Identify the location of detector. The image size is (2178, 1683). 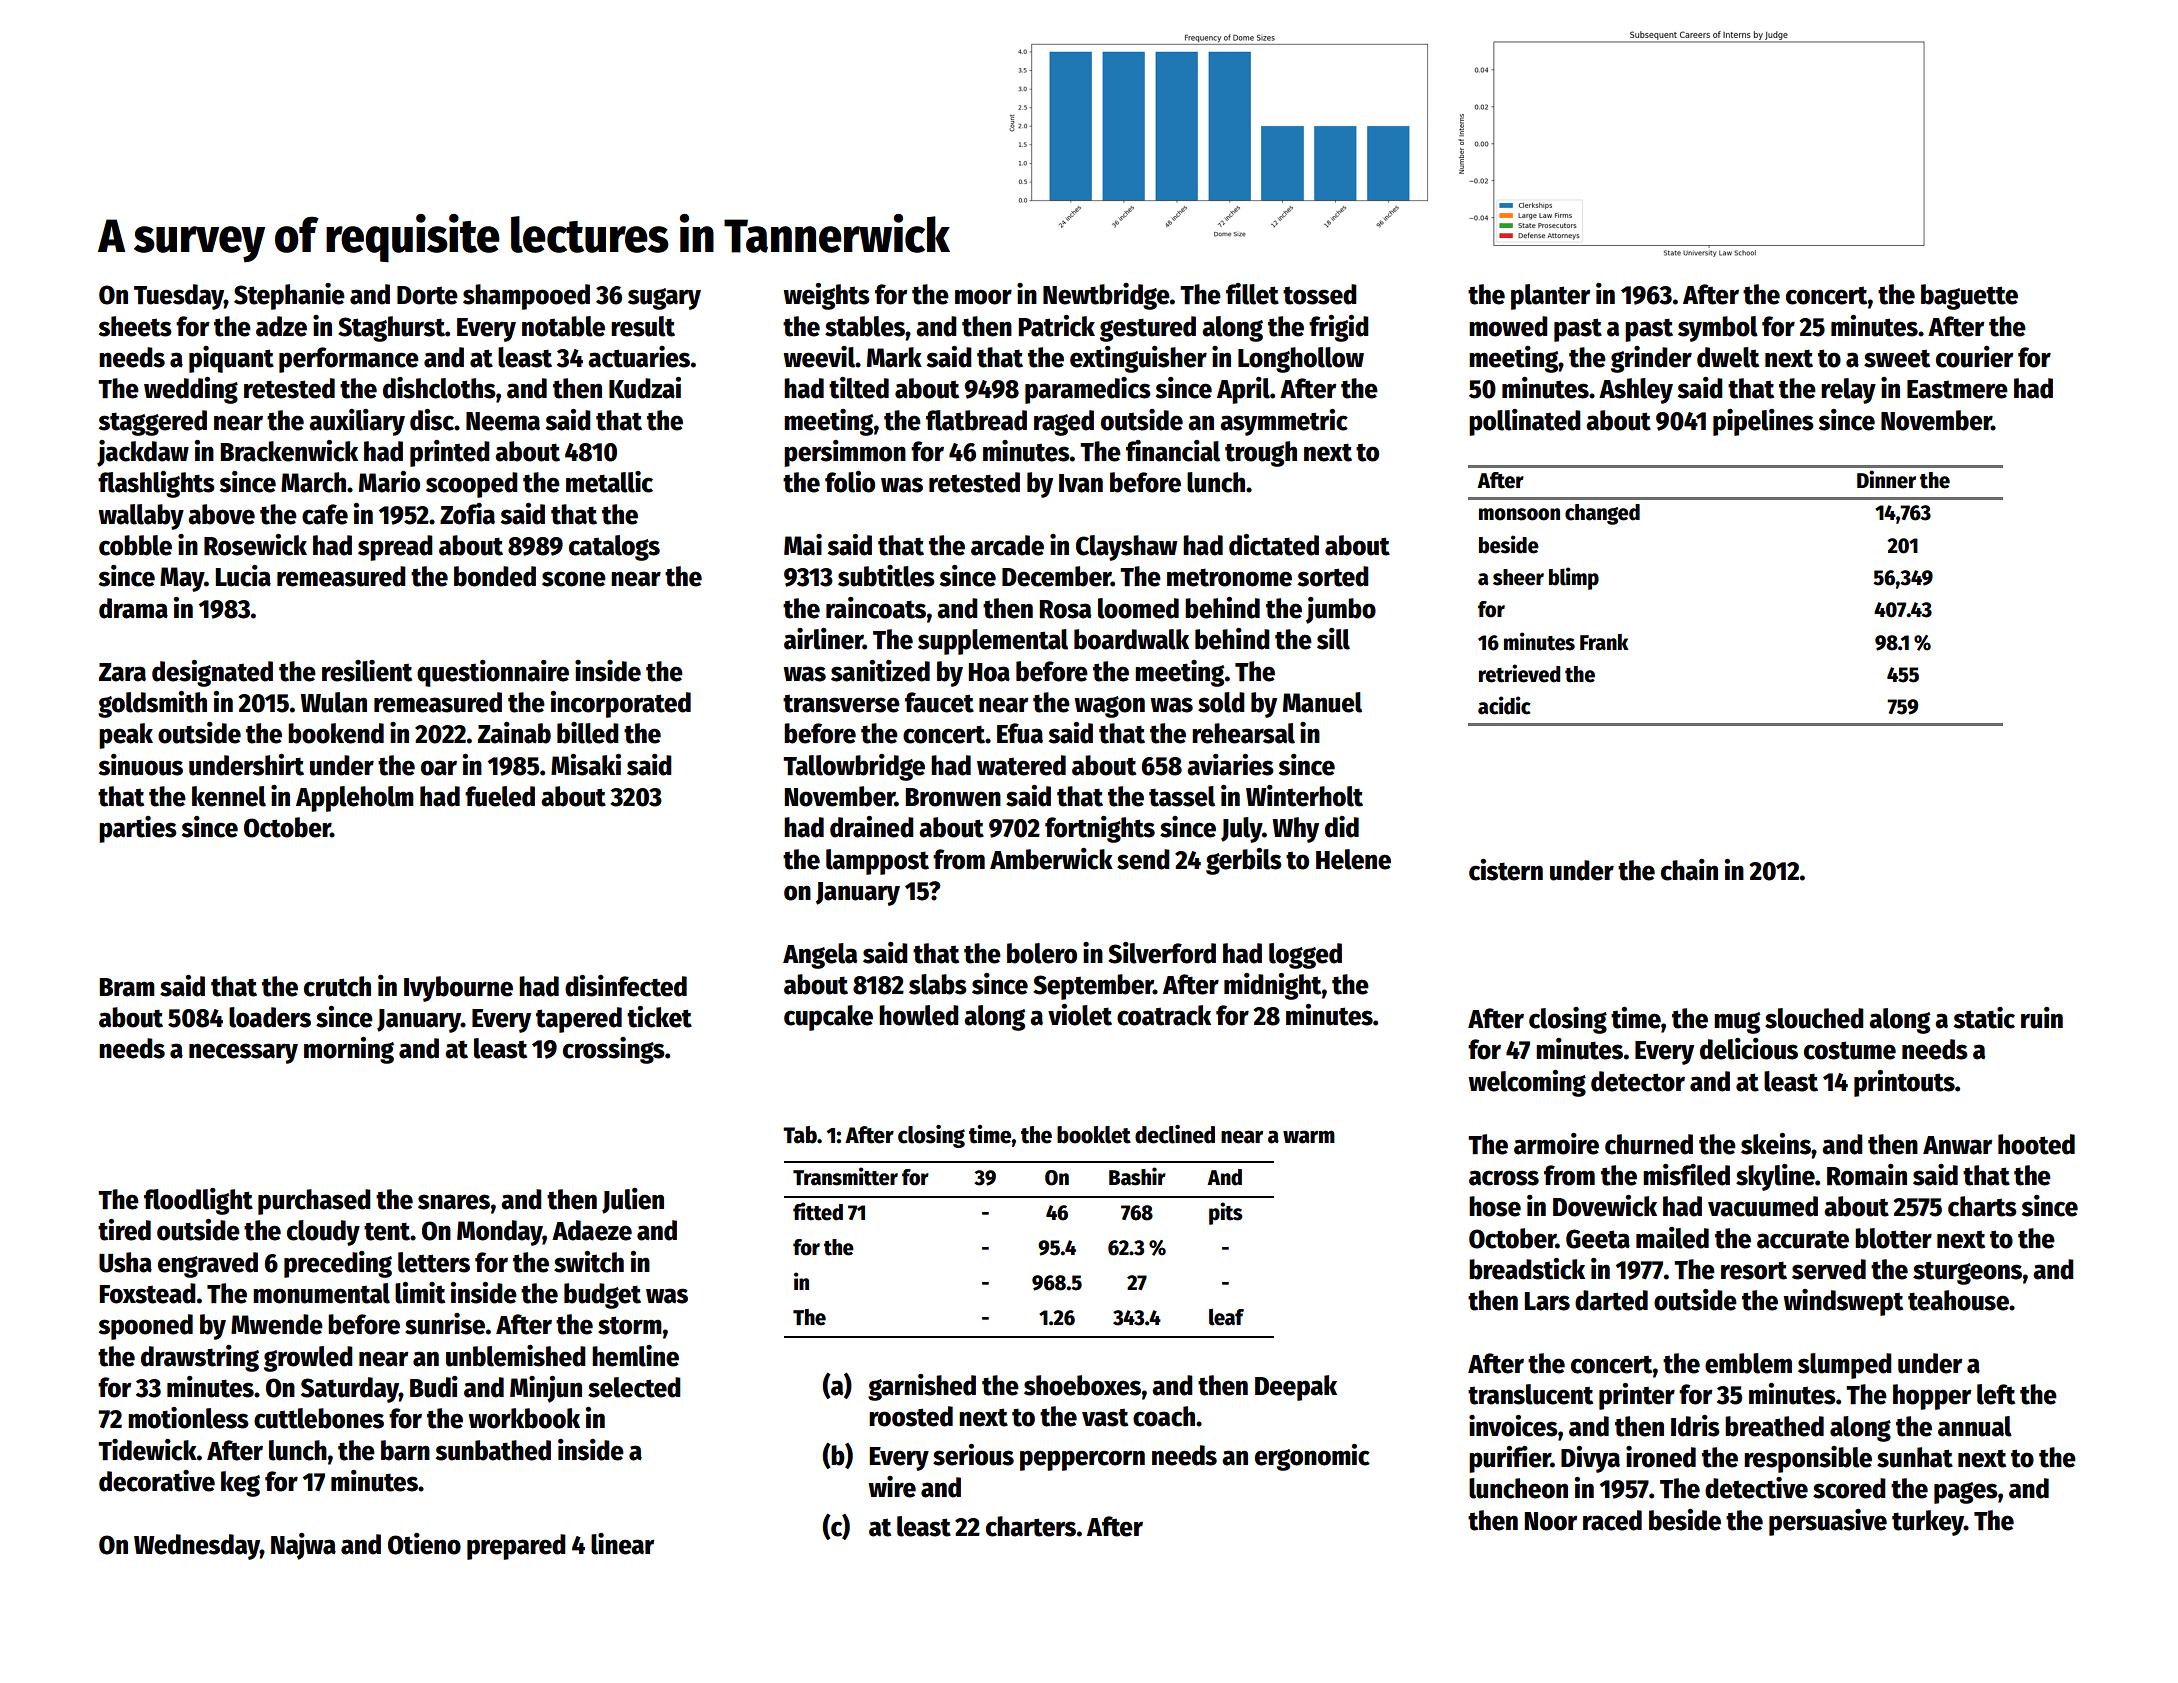
(1638, 1081).
